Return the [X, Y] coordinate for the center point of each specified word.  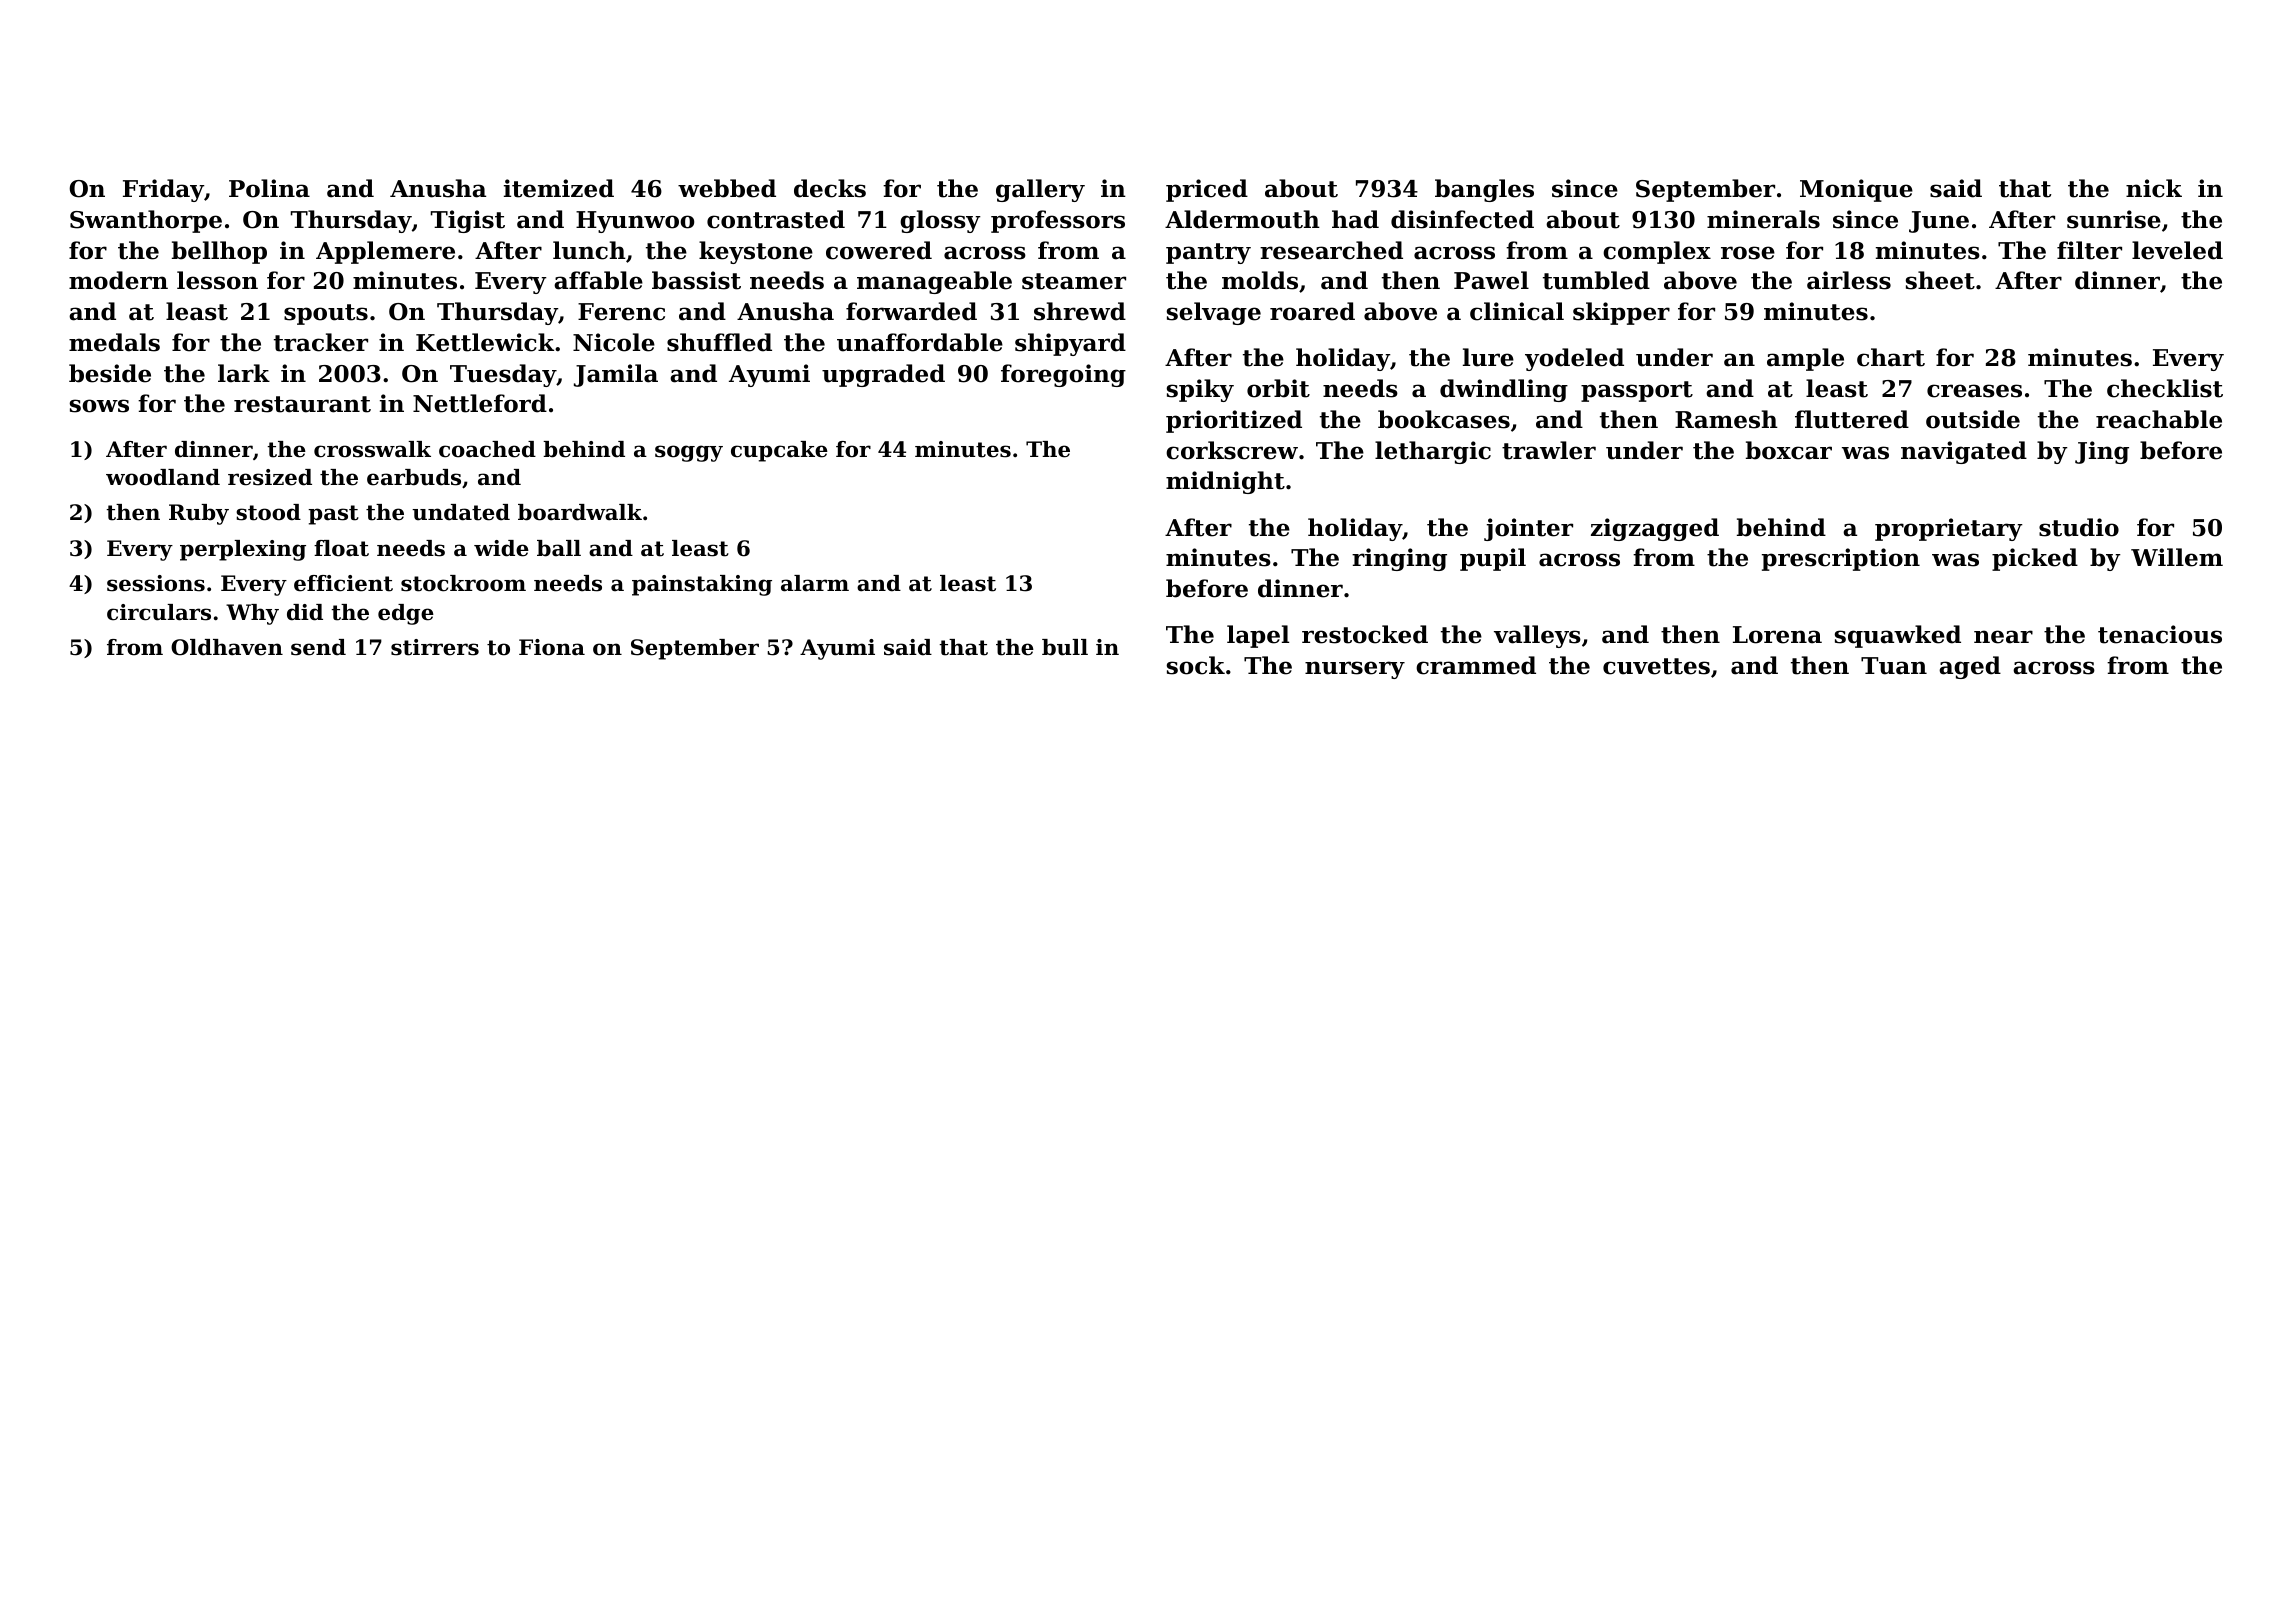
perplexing [243, 550]
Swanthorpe [146, 221]
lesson [217, 280]
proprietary [1949, 529]
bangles [1484, 190]
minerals [1763, 219]
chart [1891, 357]
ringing [1399, 559]
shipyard [1070, 344]
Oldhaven [227, 647]
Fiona [552, 647]
